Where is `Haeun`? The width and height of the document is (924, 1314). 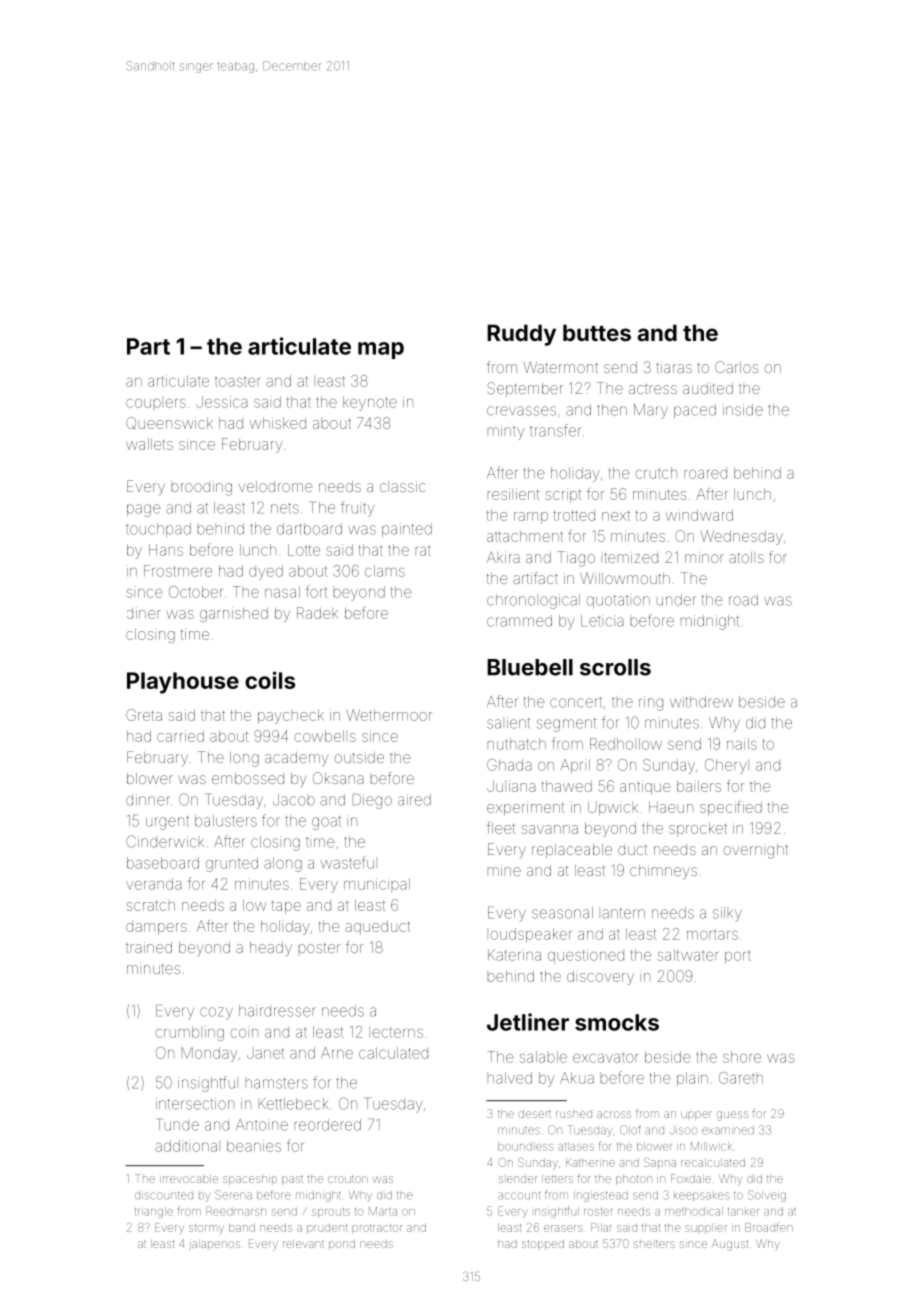
Haeun is located at coordinates (671, 807).
